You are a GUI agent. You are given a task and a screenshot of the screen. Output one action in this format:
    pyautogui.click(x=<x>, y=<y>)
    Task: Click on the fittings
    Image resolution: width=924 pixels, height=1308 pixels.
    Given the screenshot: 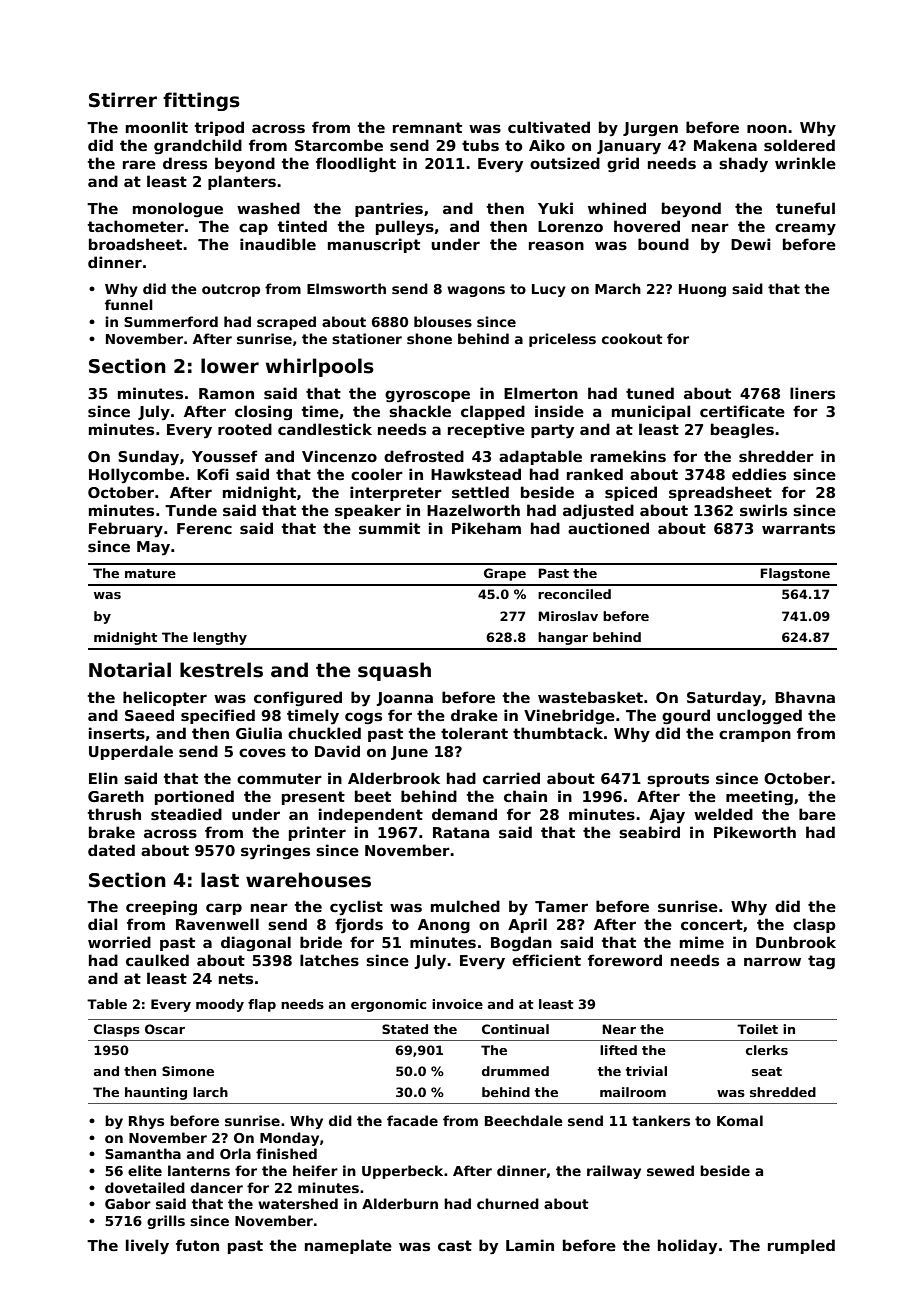 What is the action you would take?
    pyautogui.click(x=201, y=101)
